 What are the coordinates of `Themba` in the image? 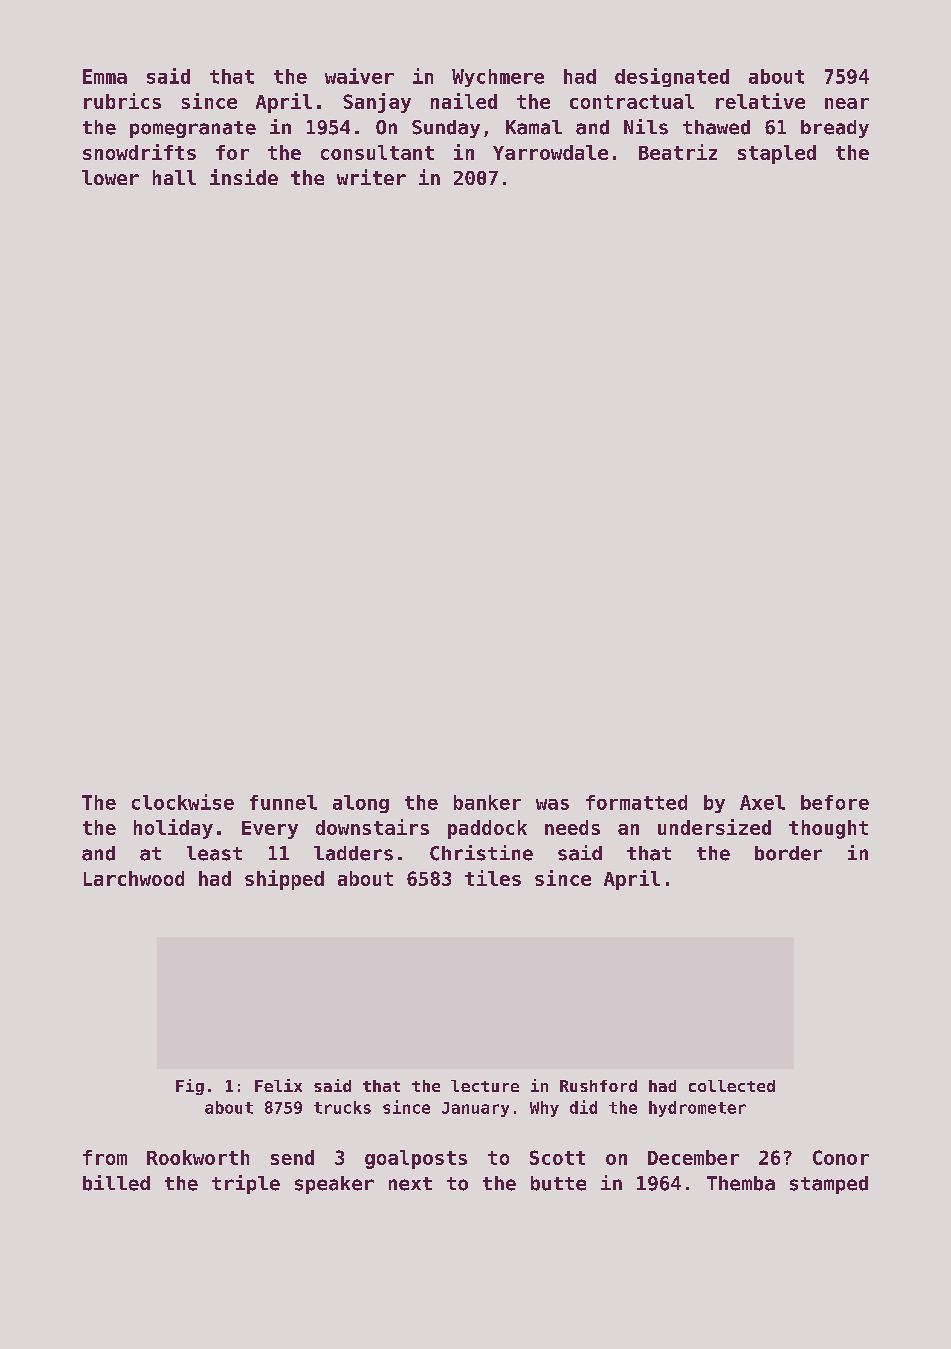 It's located at (741, 1183).
